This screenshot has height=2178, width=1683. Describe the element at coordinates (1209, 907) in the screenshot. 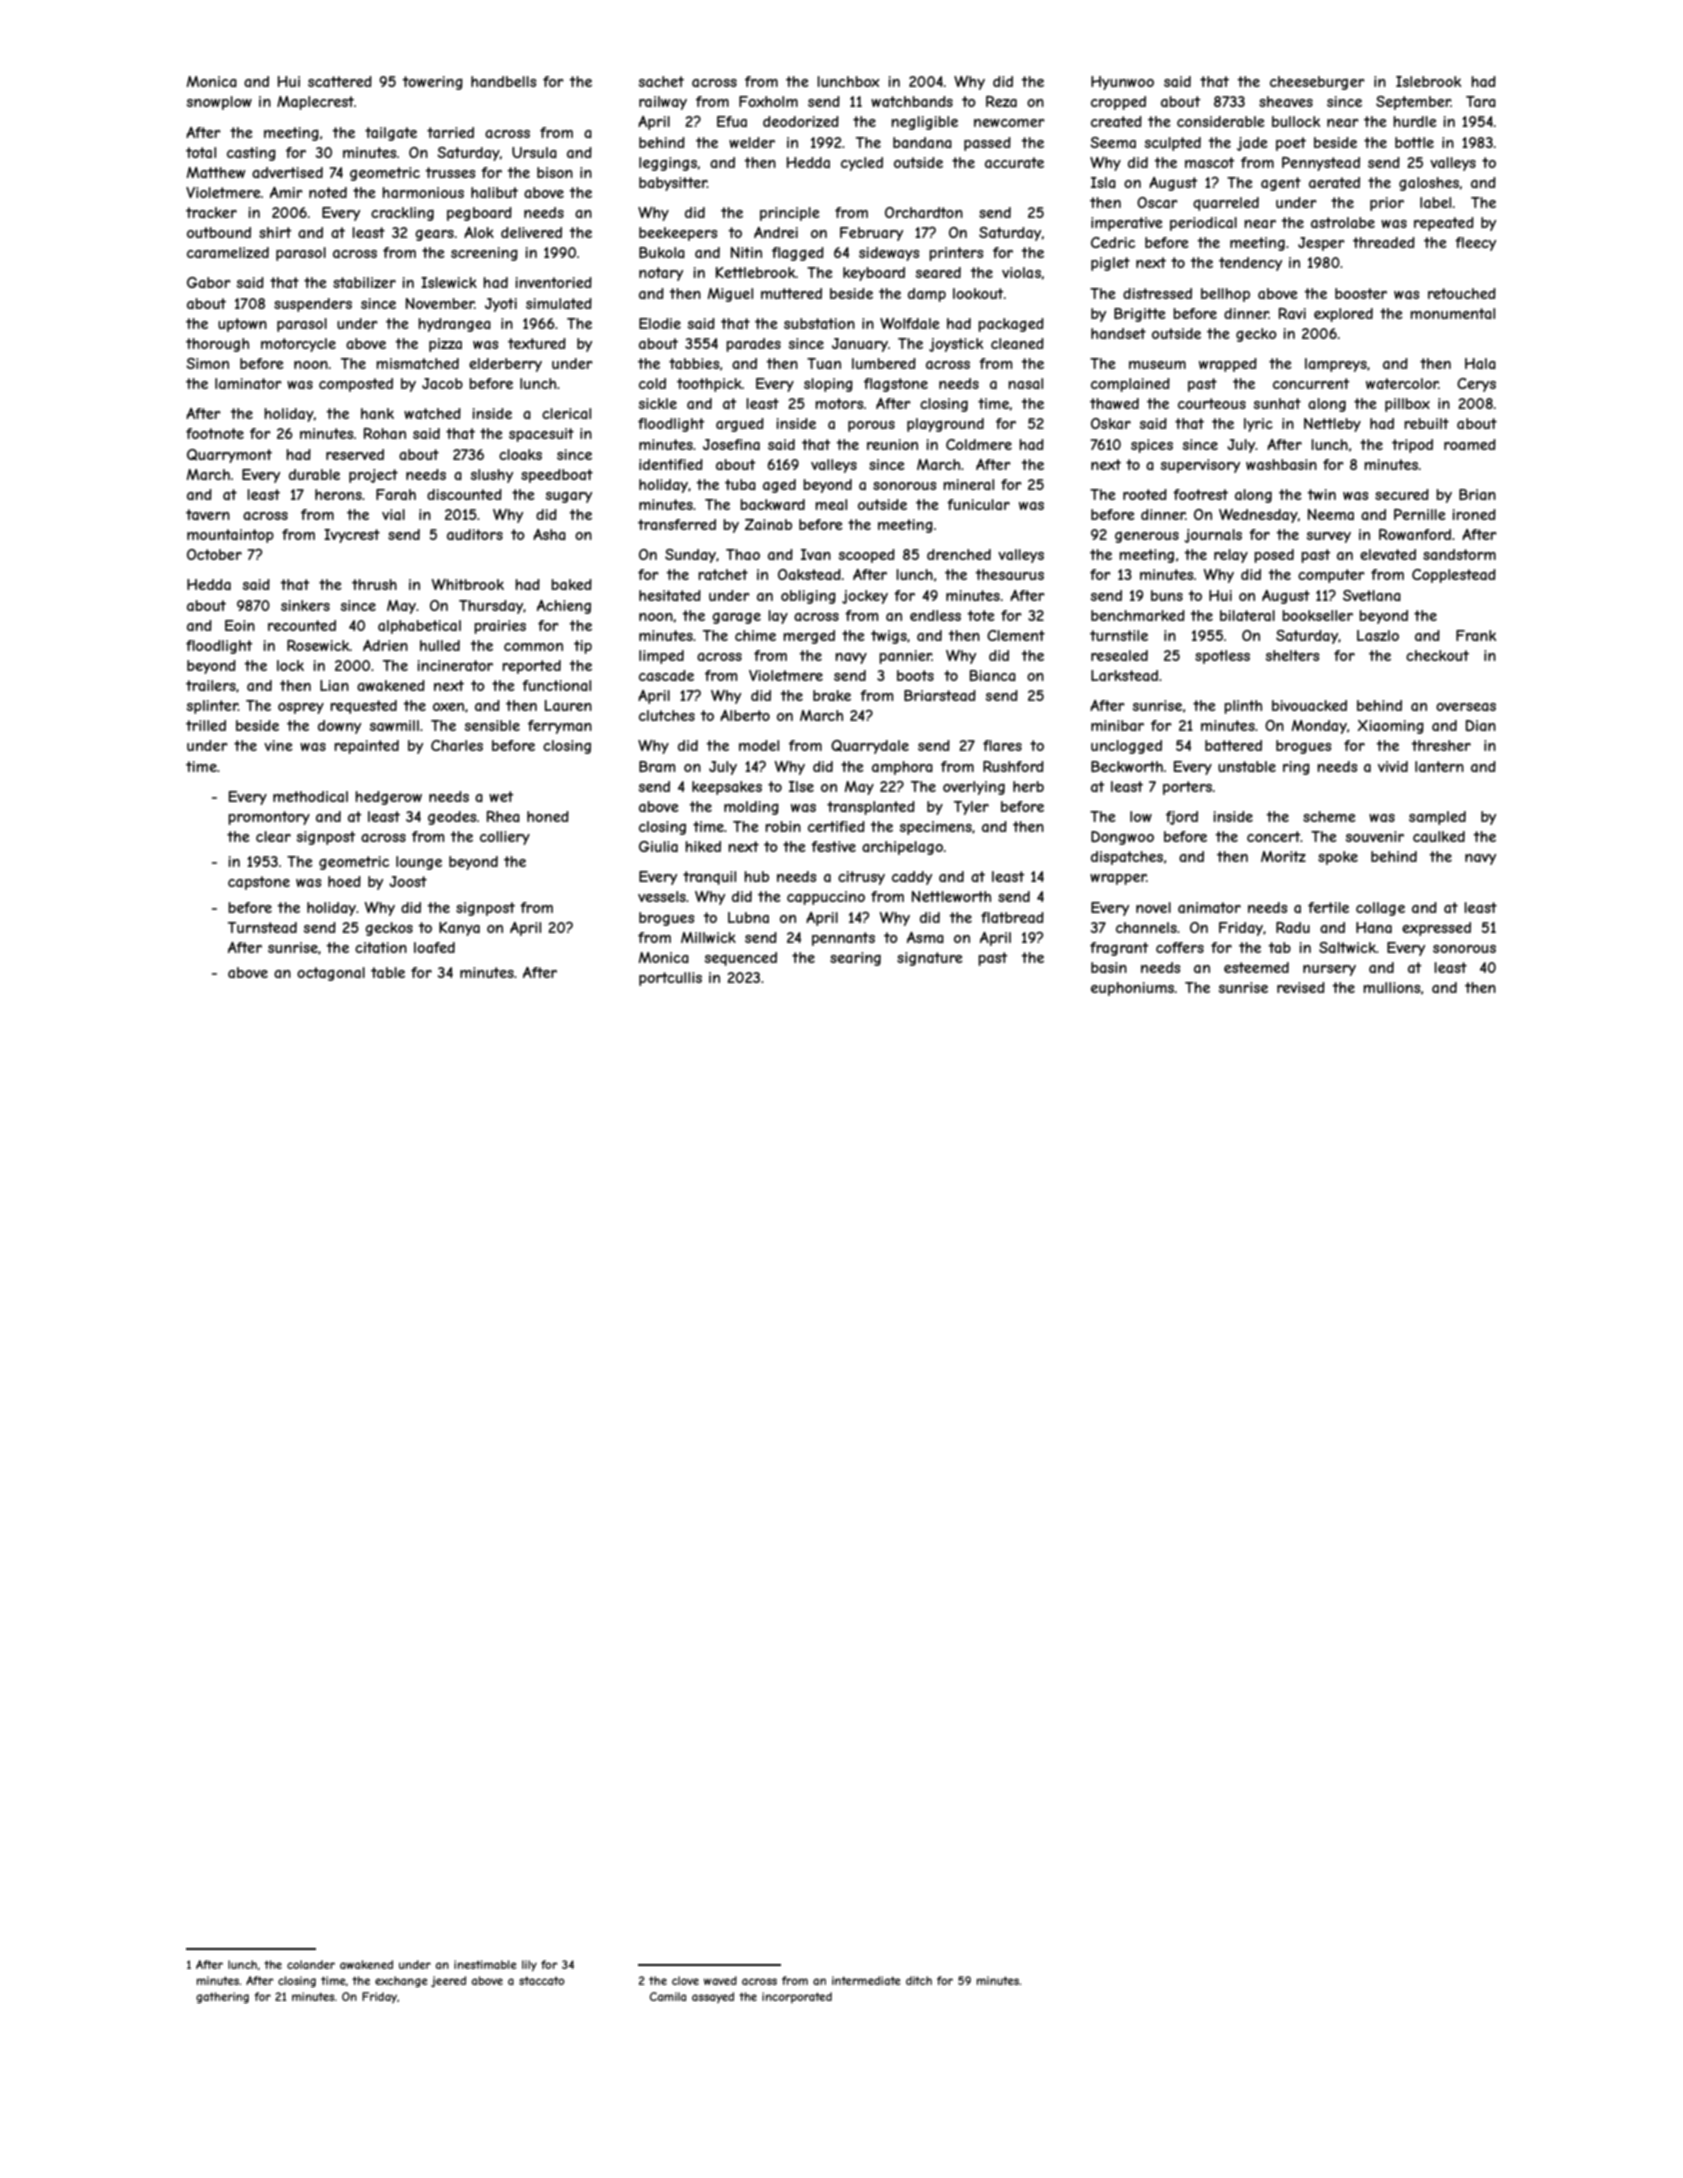

I see `animator` at that location.
